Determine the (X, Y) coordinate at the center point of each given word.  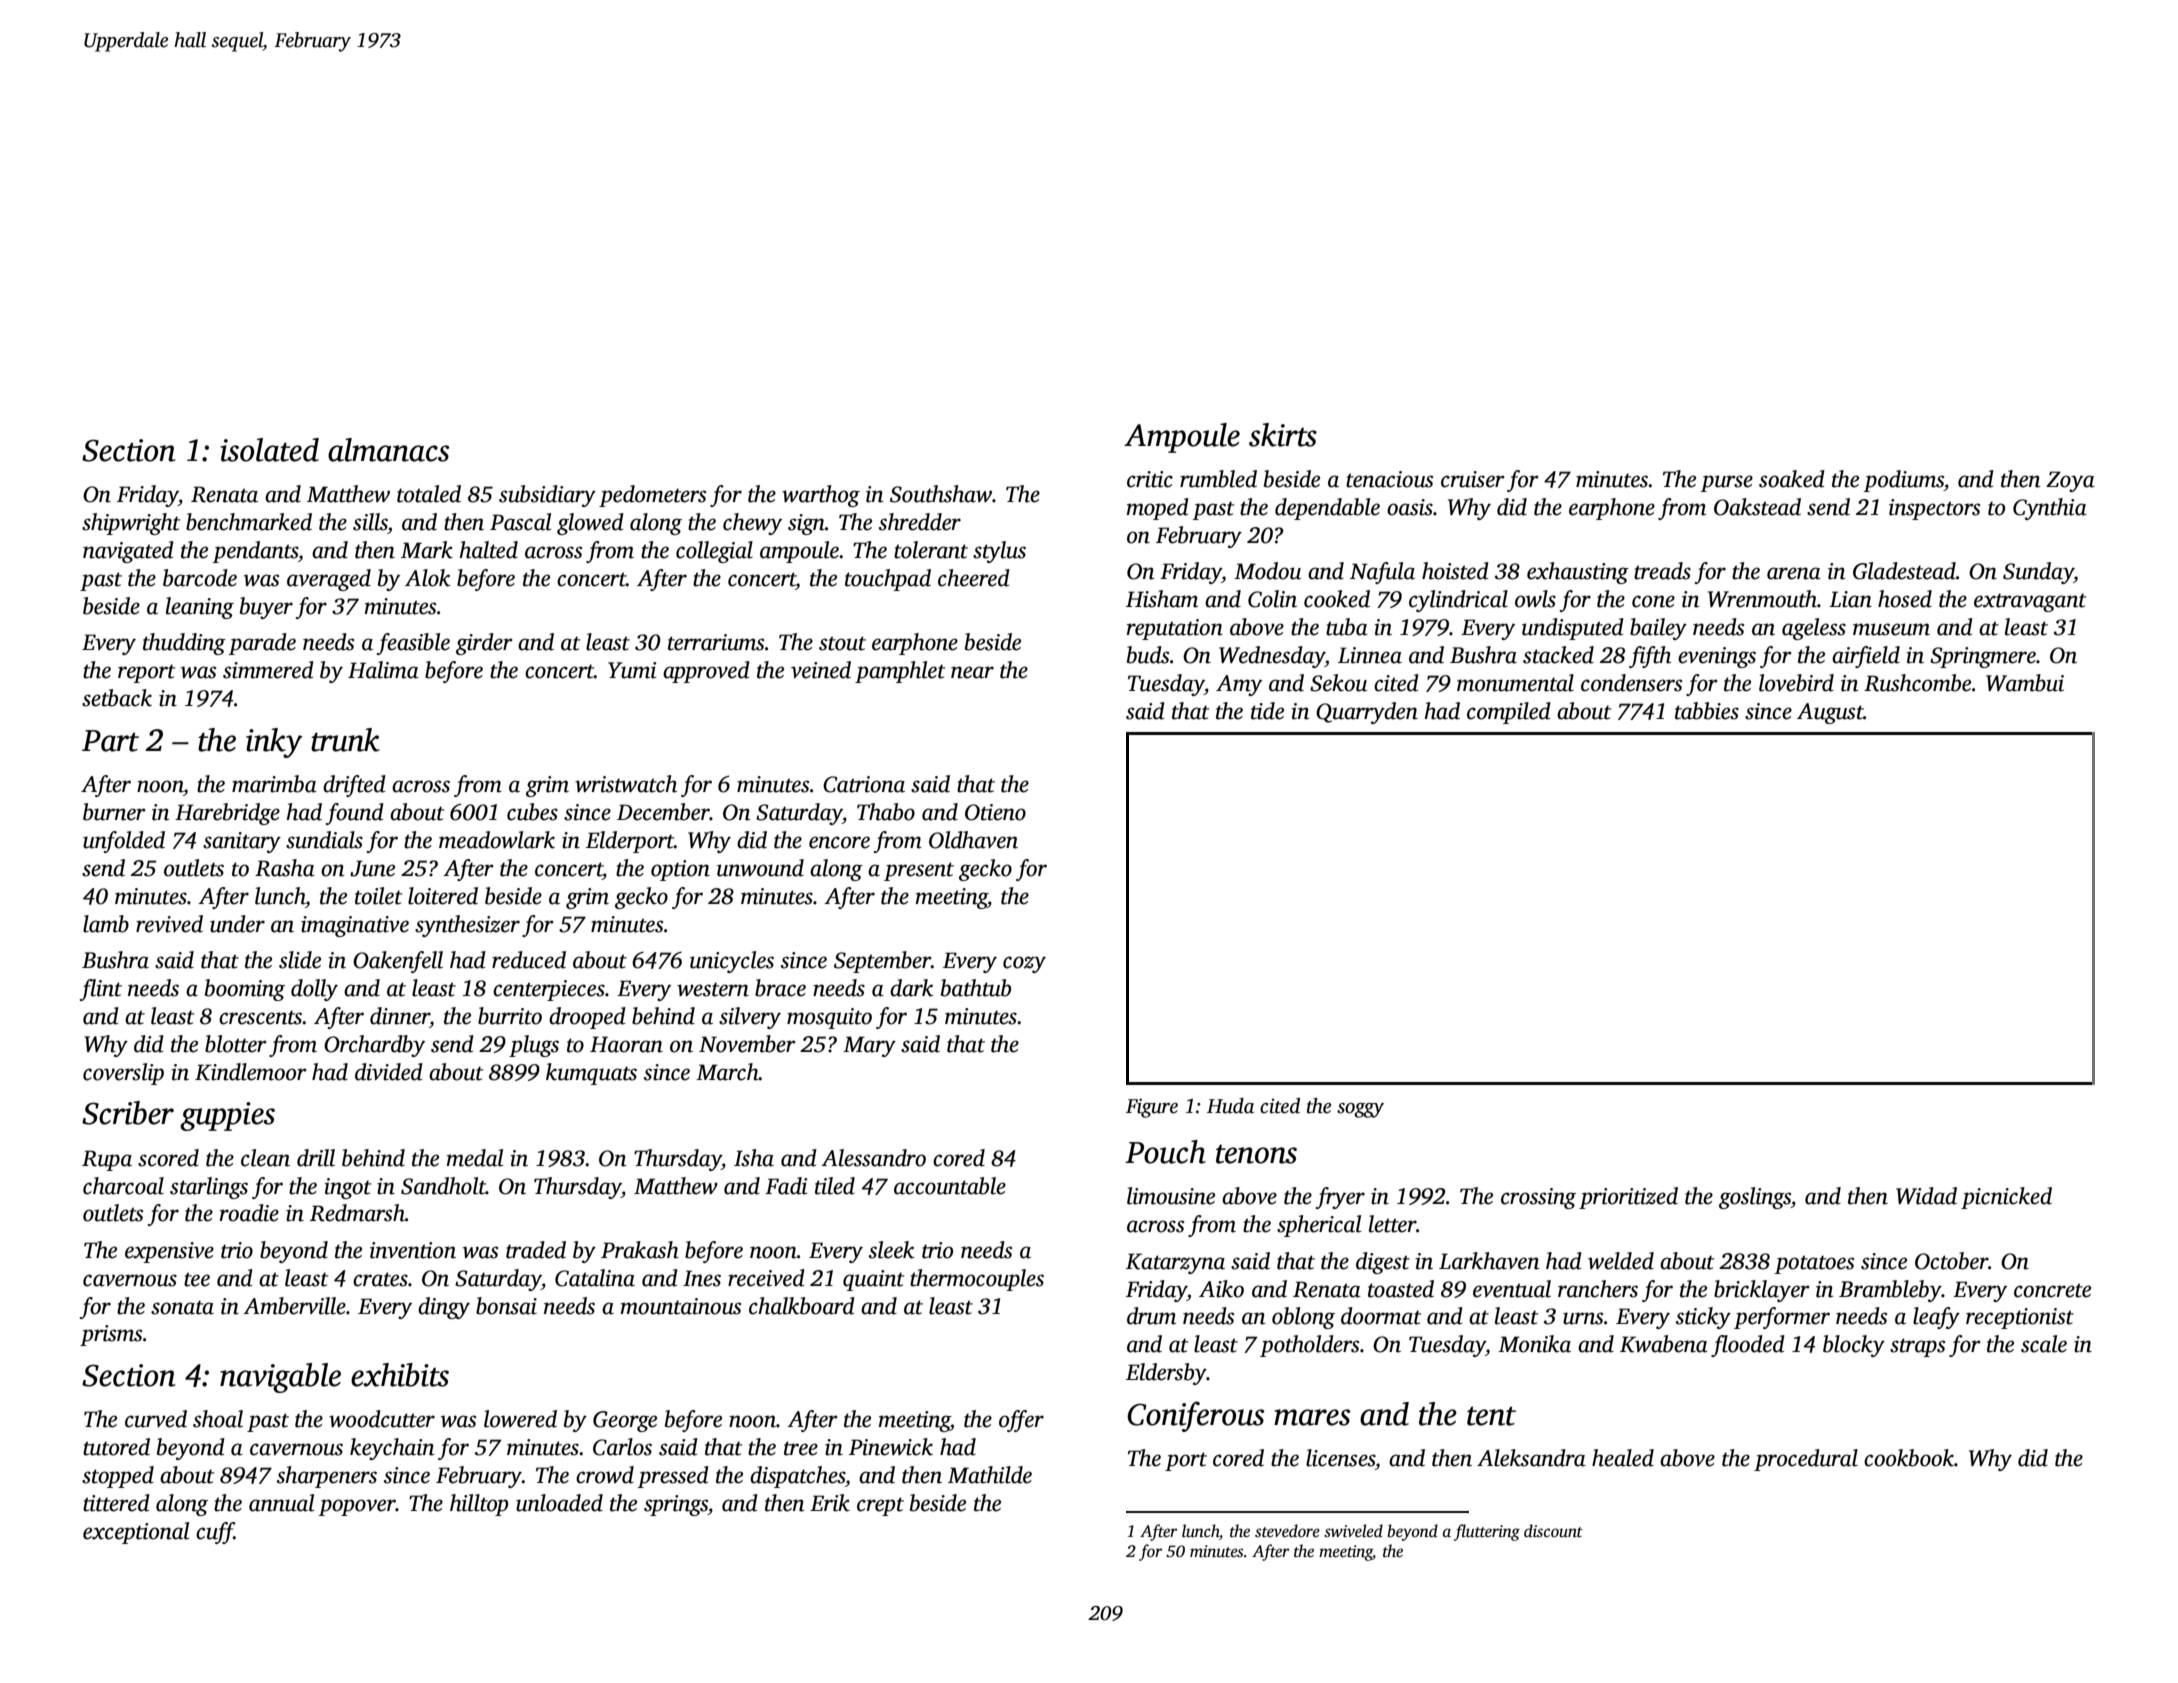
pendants (255, 552)
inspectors (1934, 509)
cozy (1024, 964)
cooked (1337, 599)
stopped (118, 1477)
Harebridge (227, 814)
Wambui (2025, 683)
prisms (111, 1335)
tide (1267, 711)
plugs (534, 1046)
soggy (1360, 1110)
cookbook (1909, 1458)
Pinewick (891, 1447)
